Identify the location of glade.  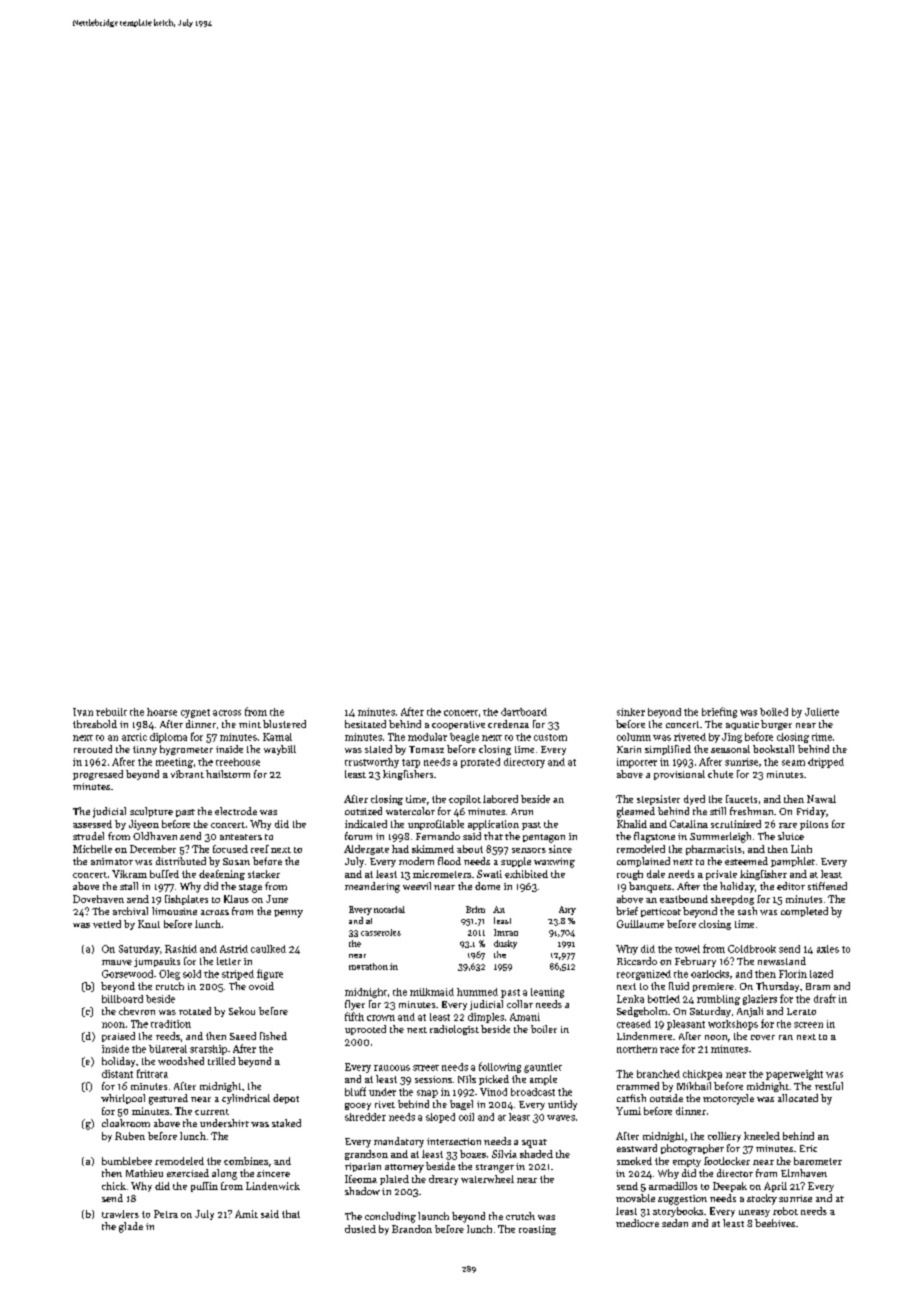
(131, 1227).
